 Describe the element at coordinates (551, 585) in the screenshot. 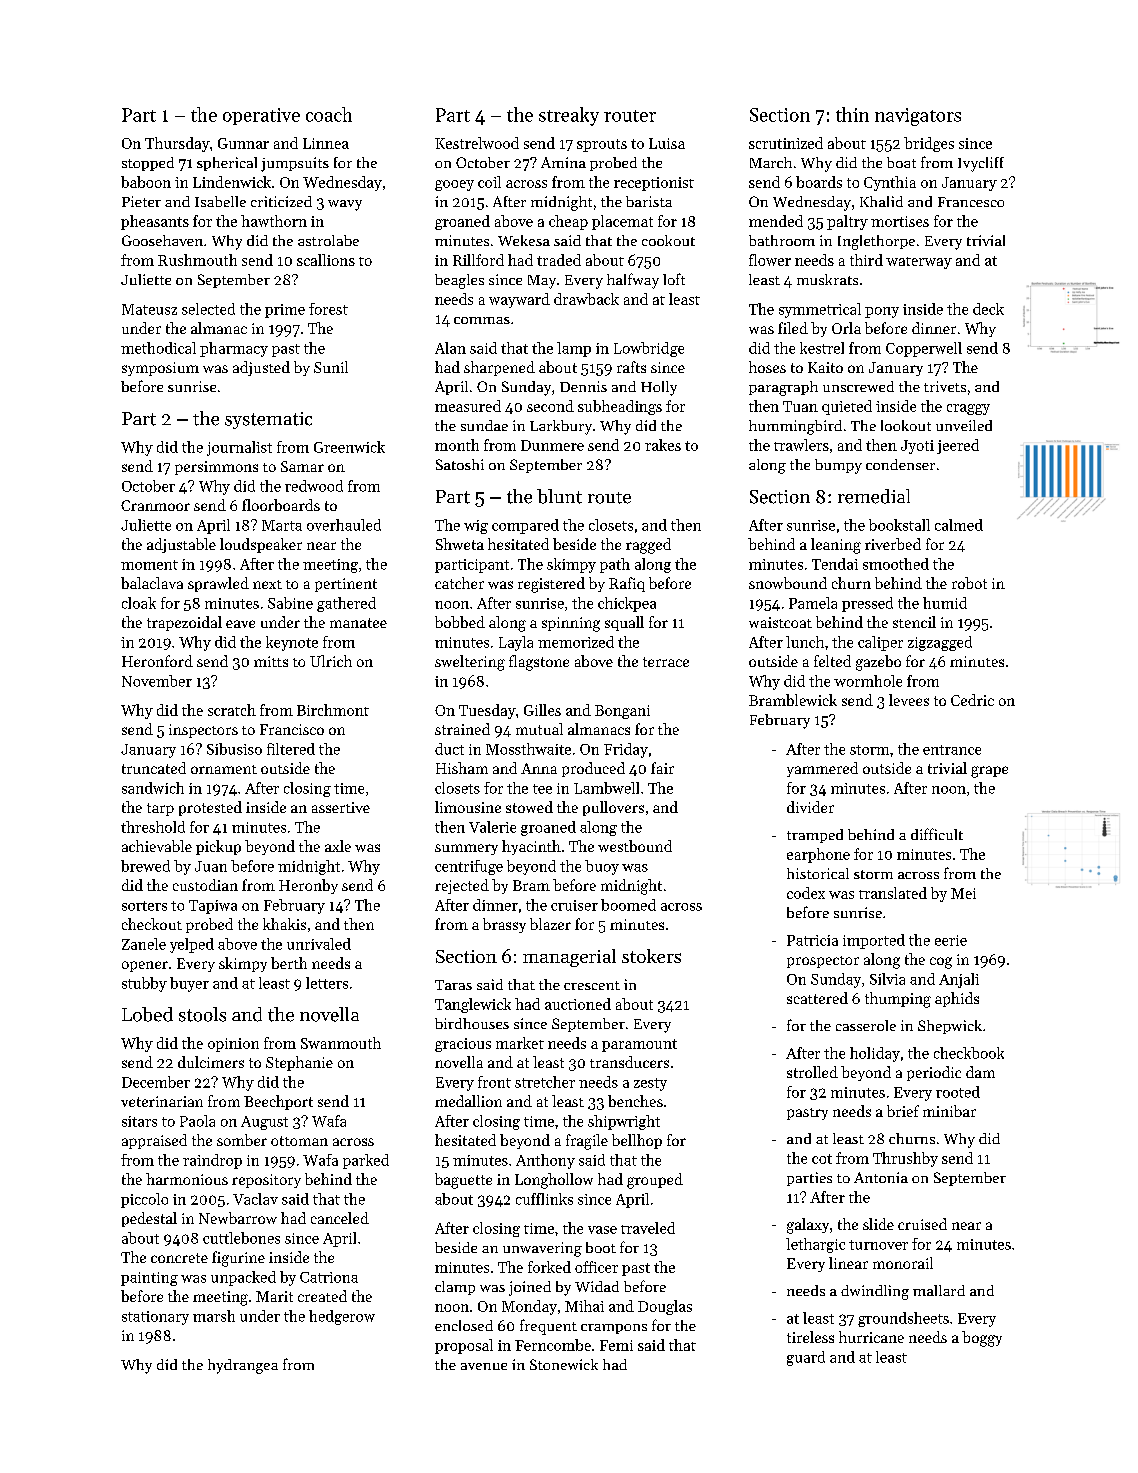

I see `registered` at that location.
